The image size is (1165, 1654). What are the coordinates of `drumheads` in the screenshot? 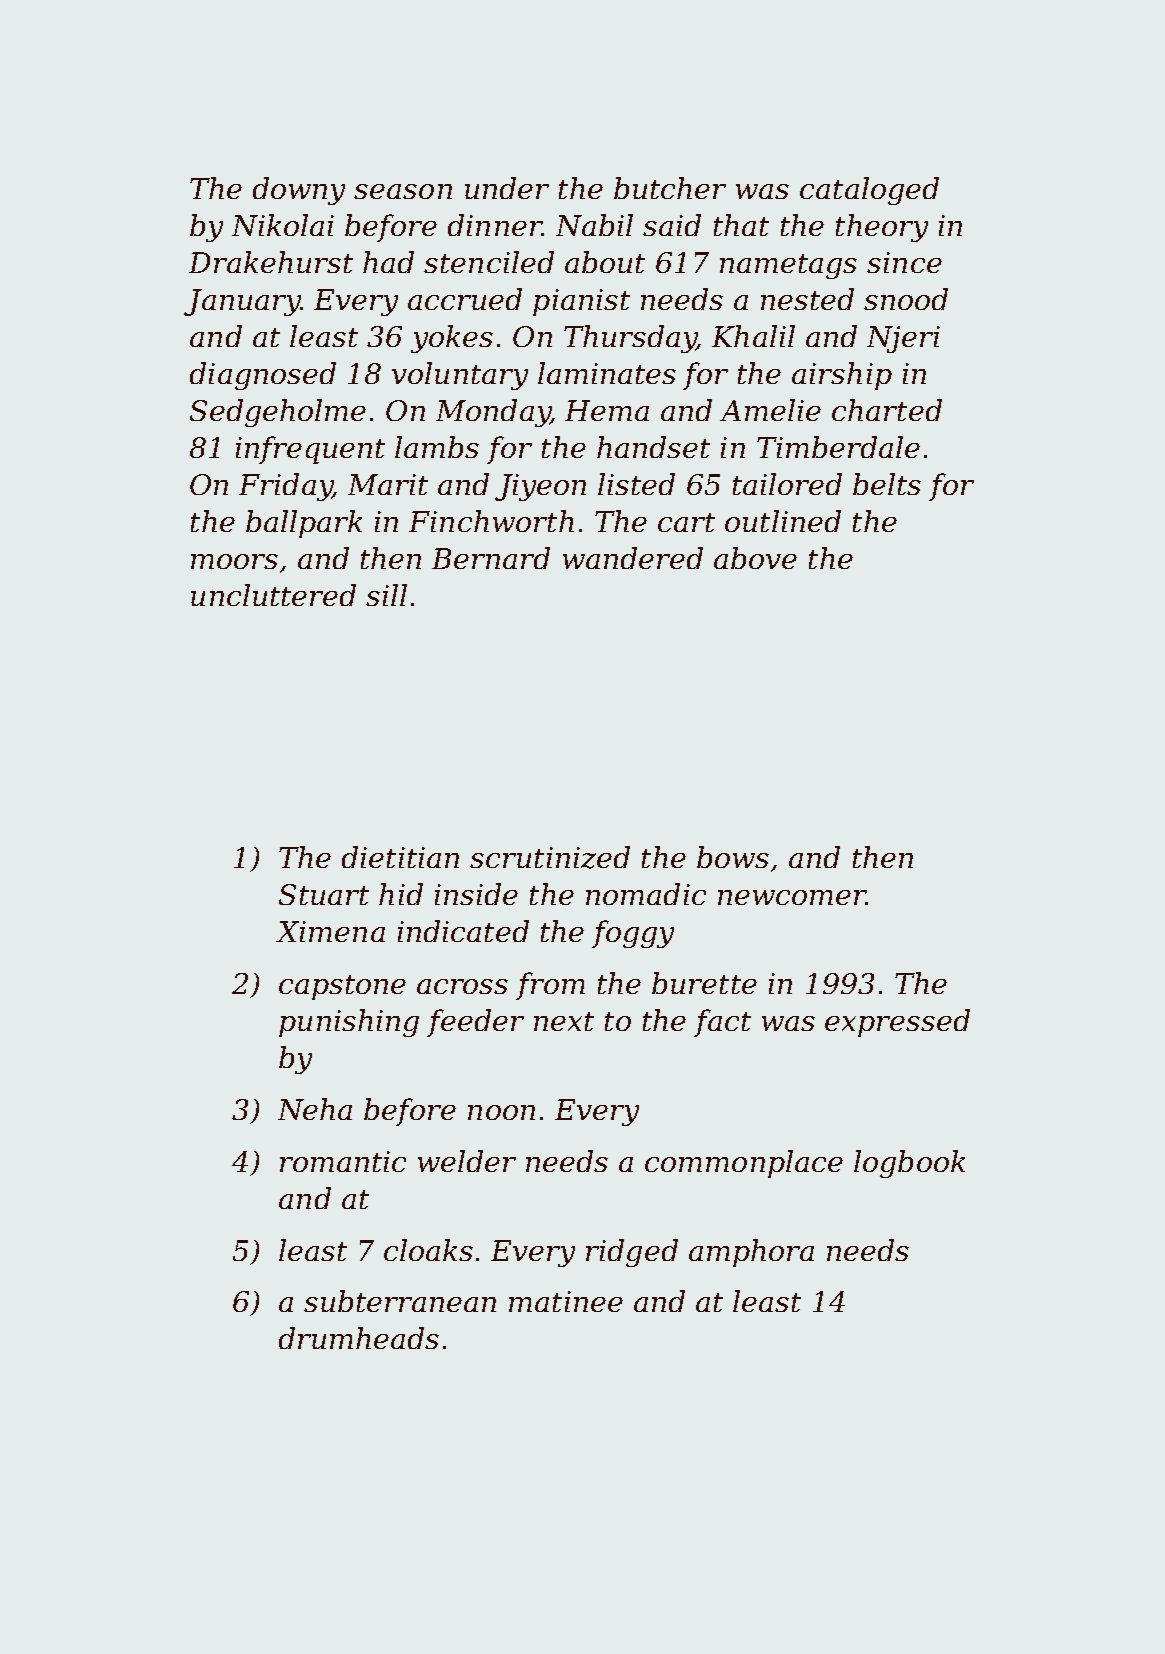 It's located at (359, 1338).
